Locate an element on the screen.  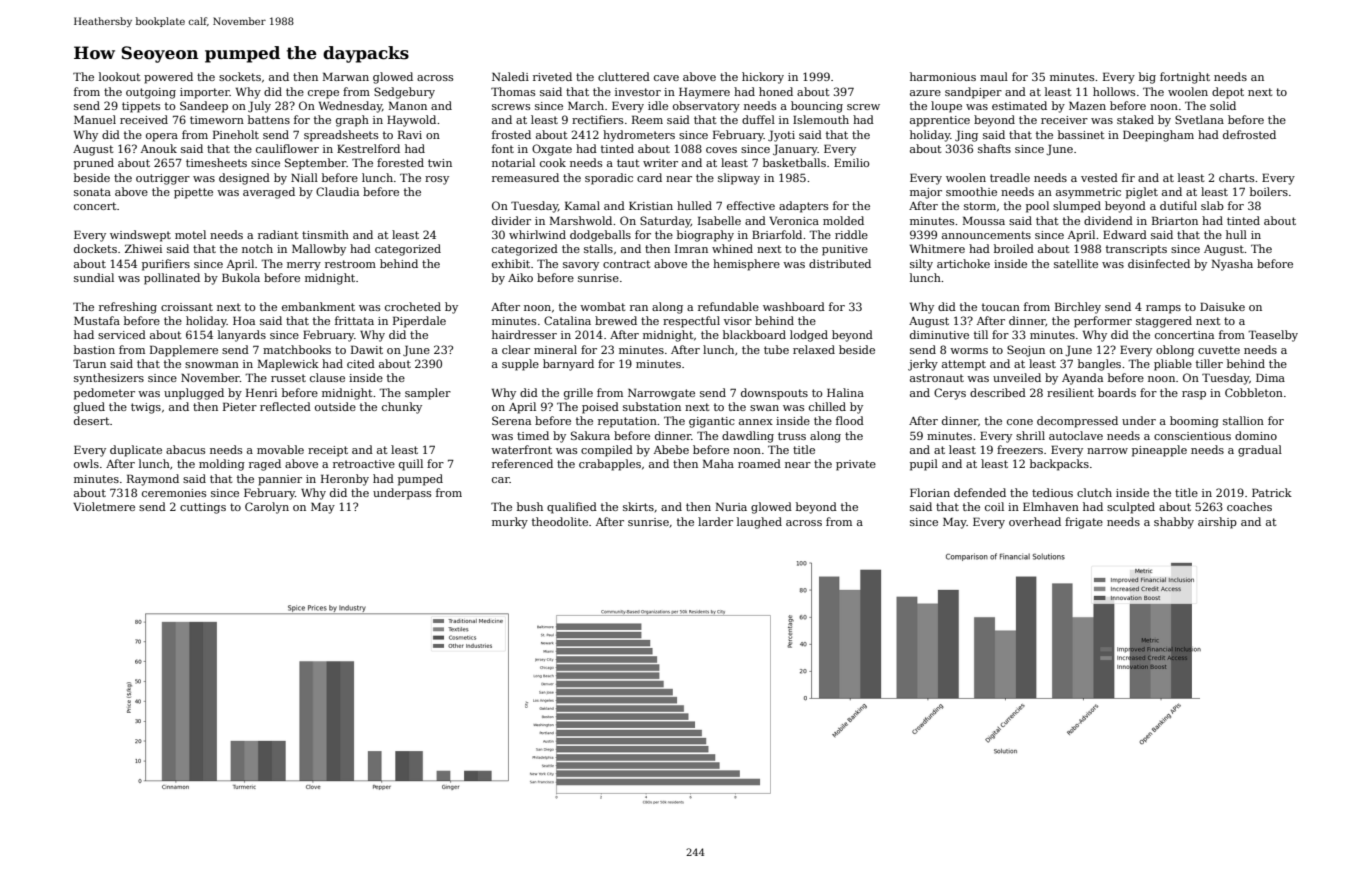
refundable is located at coordinates (728, 306).
